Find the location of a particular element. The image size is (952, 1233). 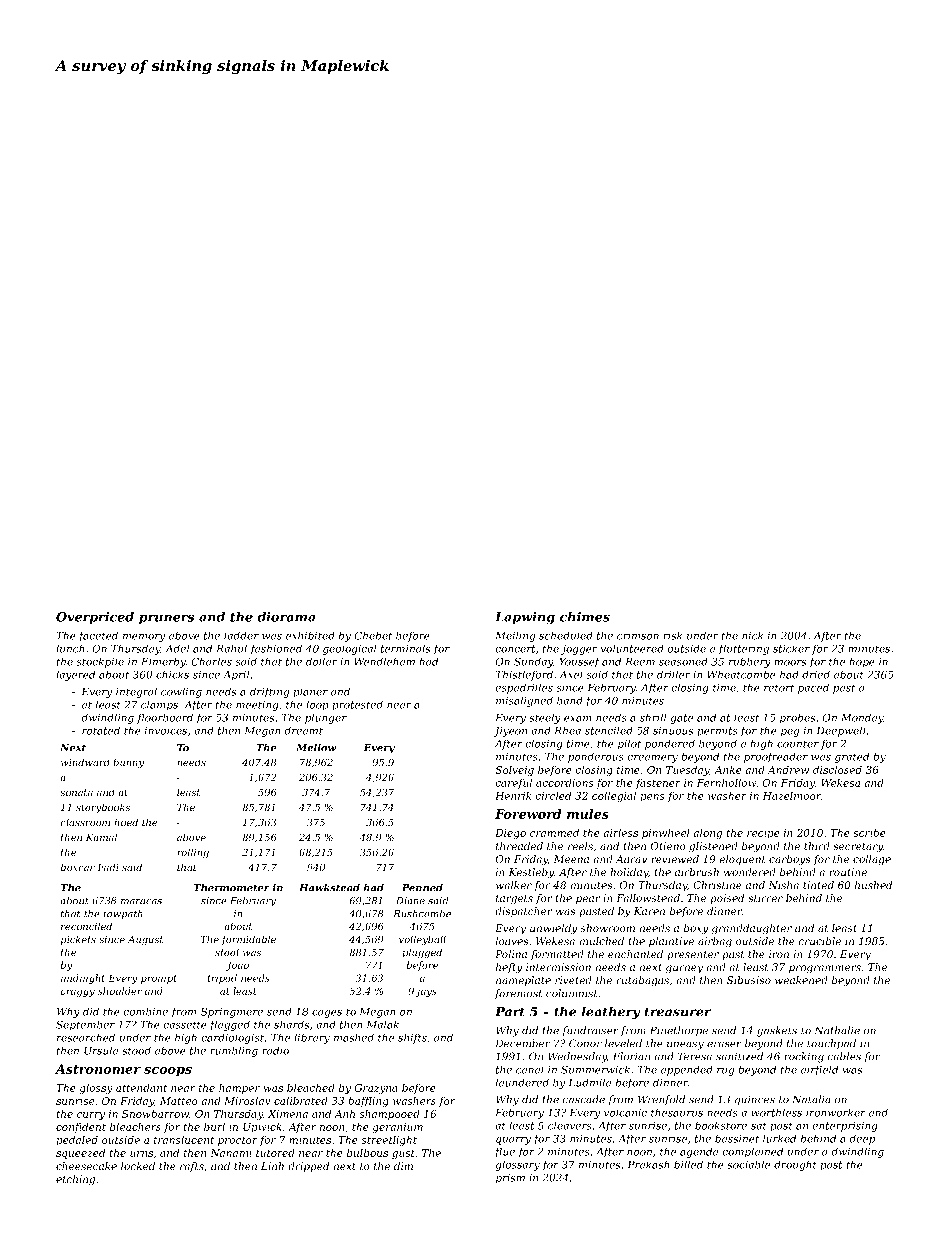

Overpriced is located at coordinates (95, 618).
